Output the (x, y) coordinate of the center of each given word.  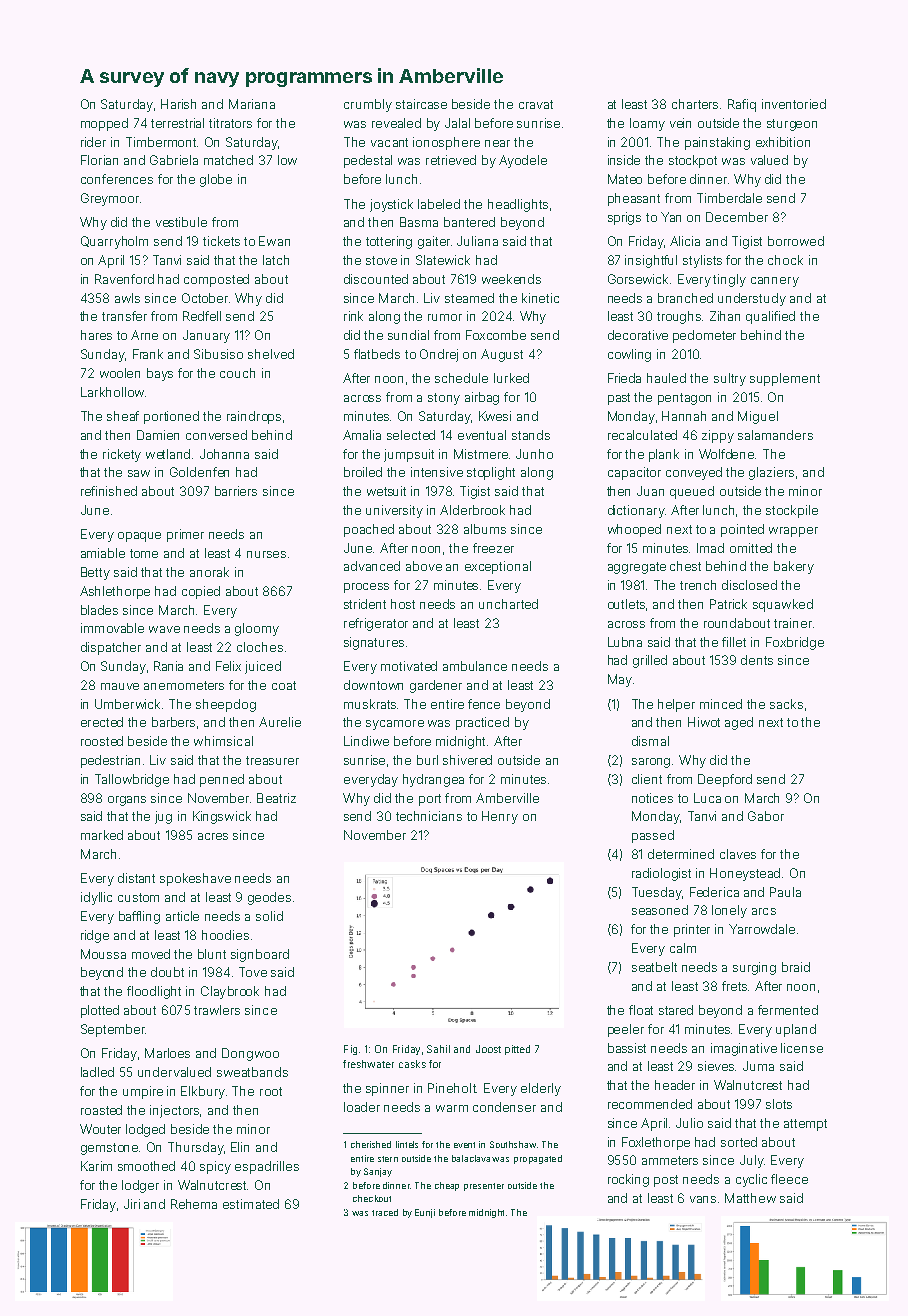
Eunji (425, 1213)
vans (703, 1199)
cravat (536, 104)
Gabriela (174, 160)
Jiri (132, 1204)
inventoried (794, 104)
